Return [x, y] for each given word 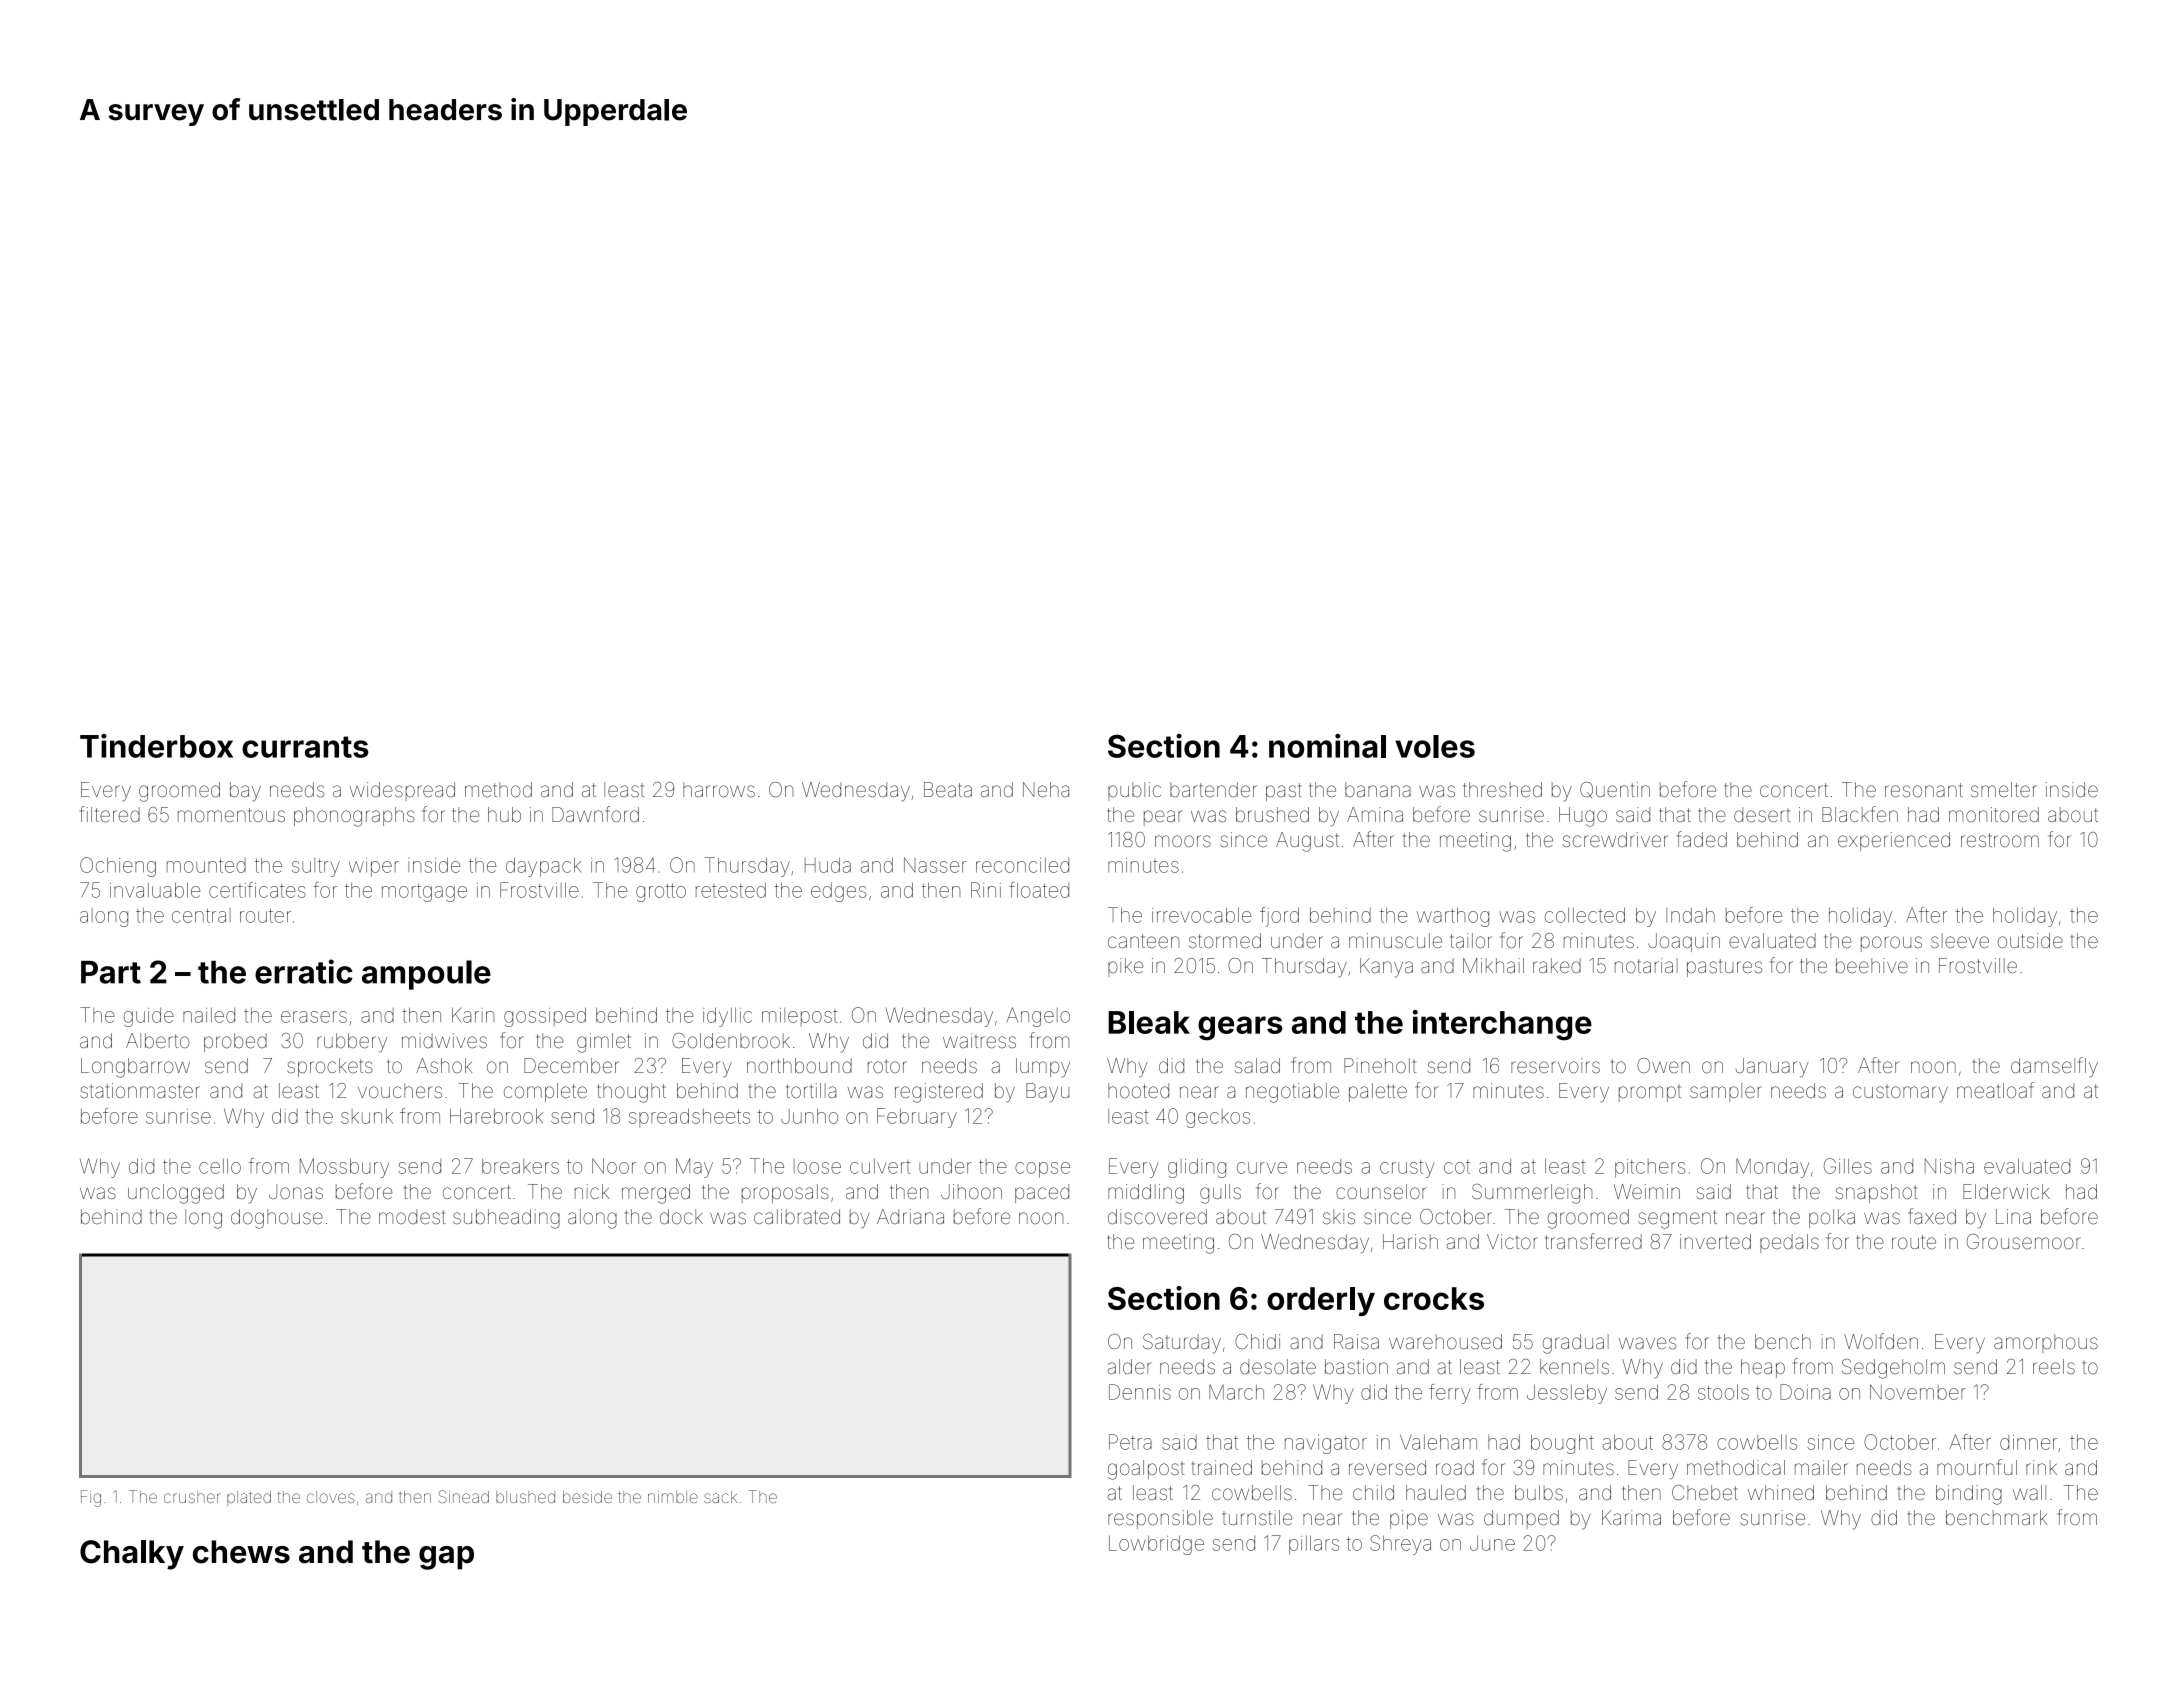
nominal [1327, 746]
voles [1435, 746]
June [1492, 1543]
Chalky [132, 1555]
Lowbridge [1156, 1545]
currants [305, 747]
